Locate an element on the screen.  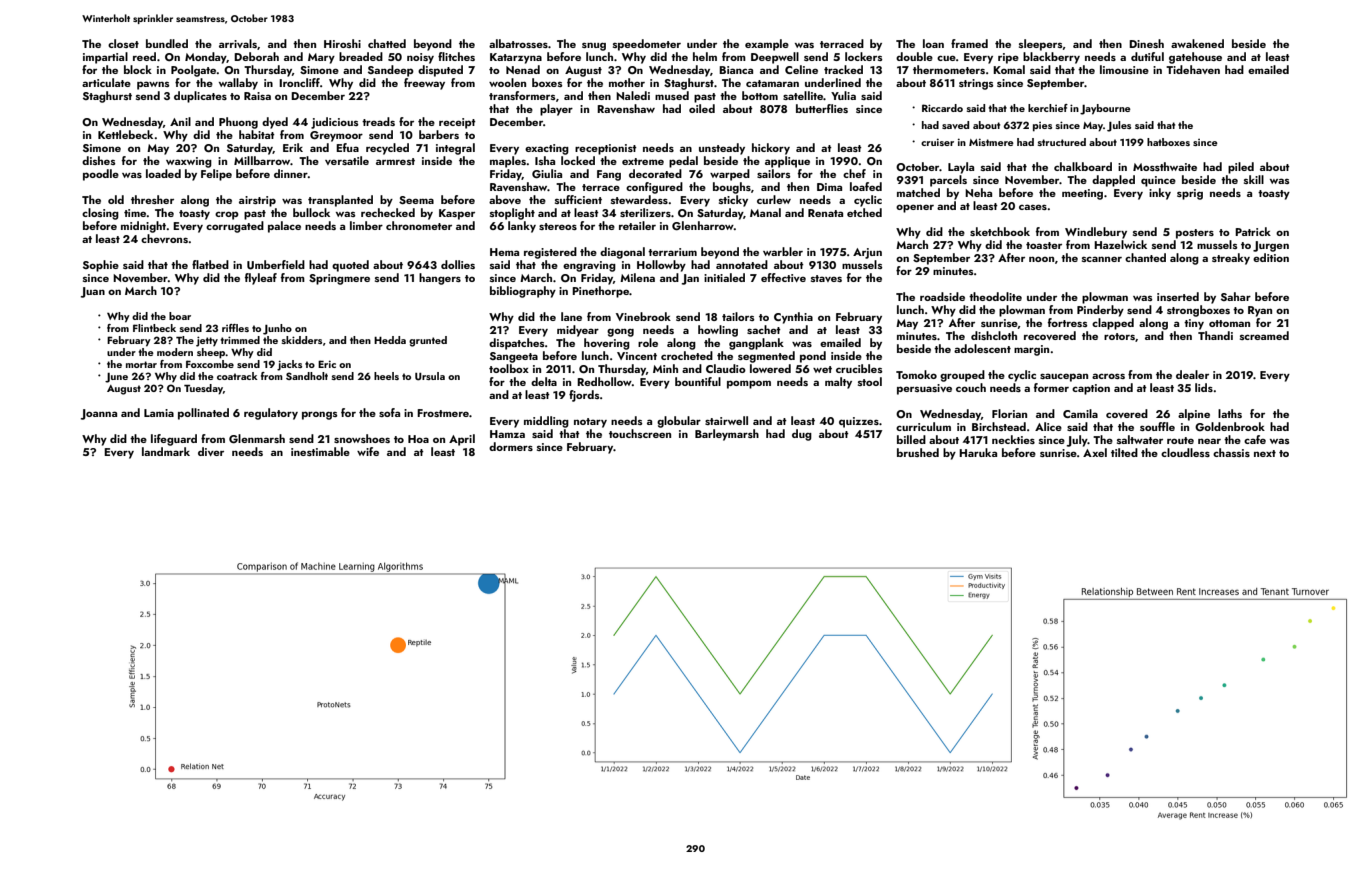
inestimable is located at coordinates (320, 451).
